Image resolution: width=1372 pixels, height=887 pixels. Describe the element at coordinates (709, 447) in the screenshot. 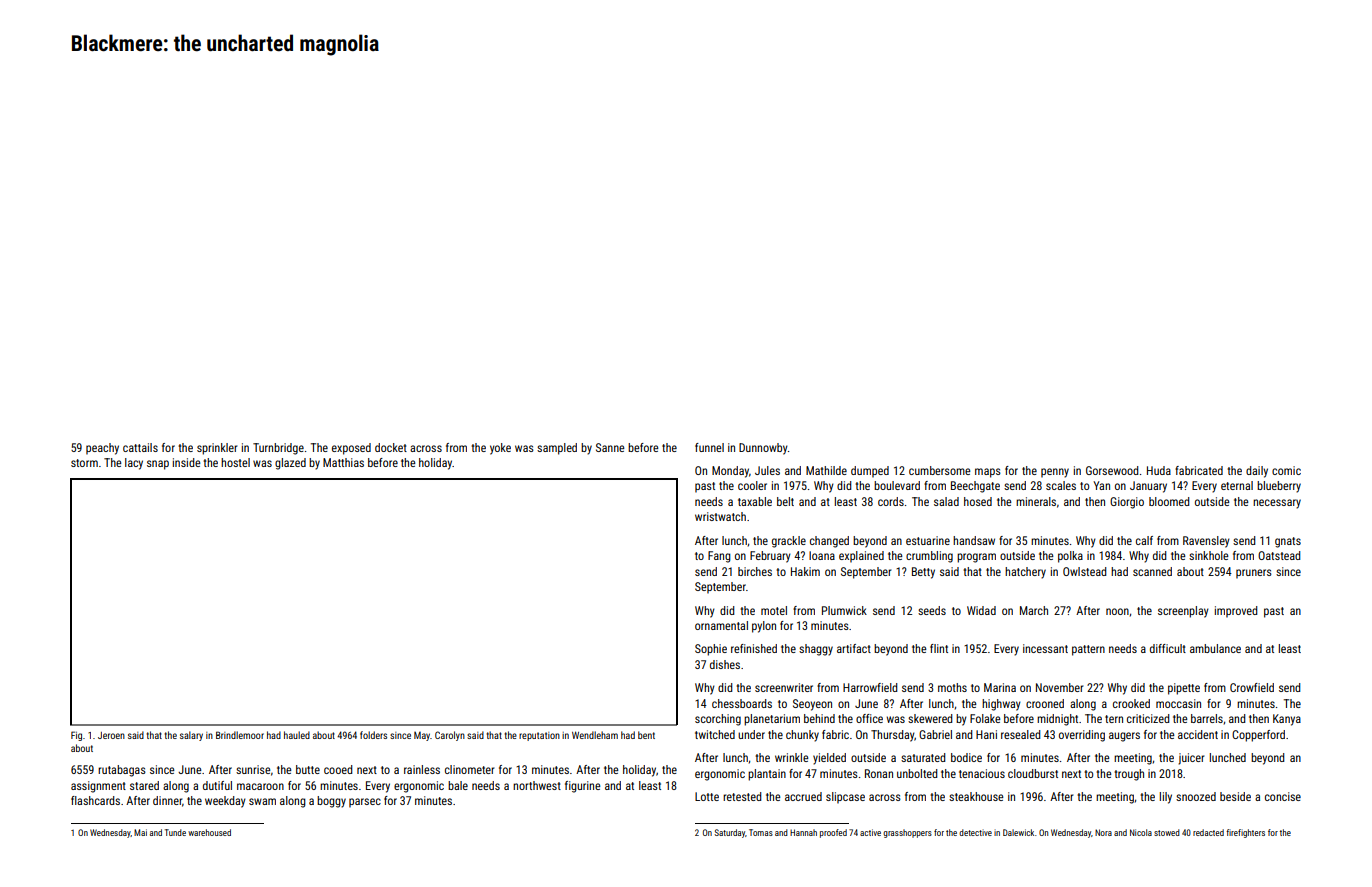

I see `funnel` at that location.
